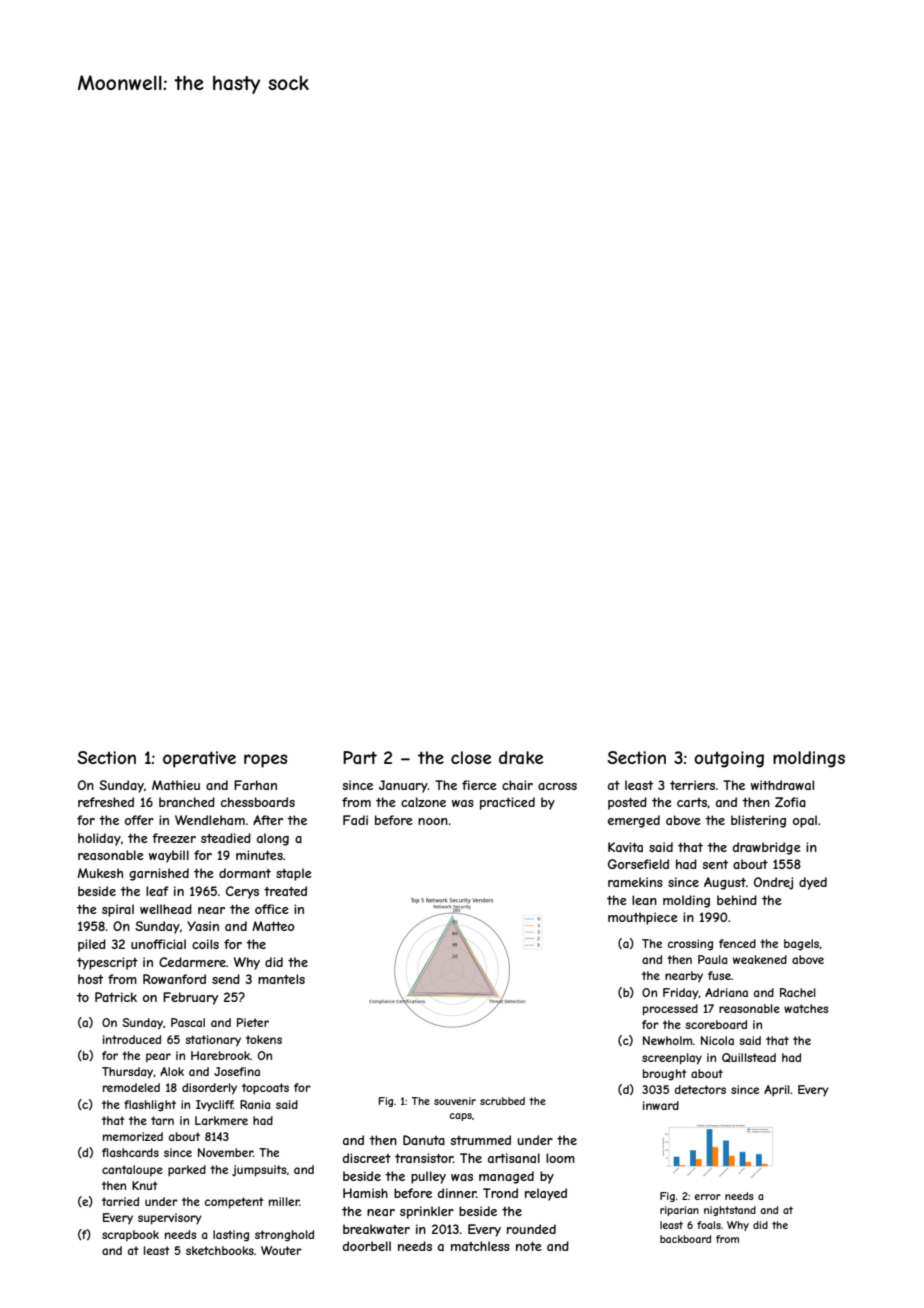 Image resolution: width=924 pixels, height=1308 pixels. What do you see at coordinates (798, 992) in the screenshot?
I see `Rachel` at bounding box center [798, 992].
